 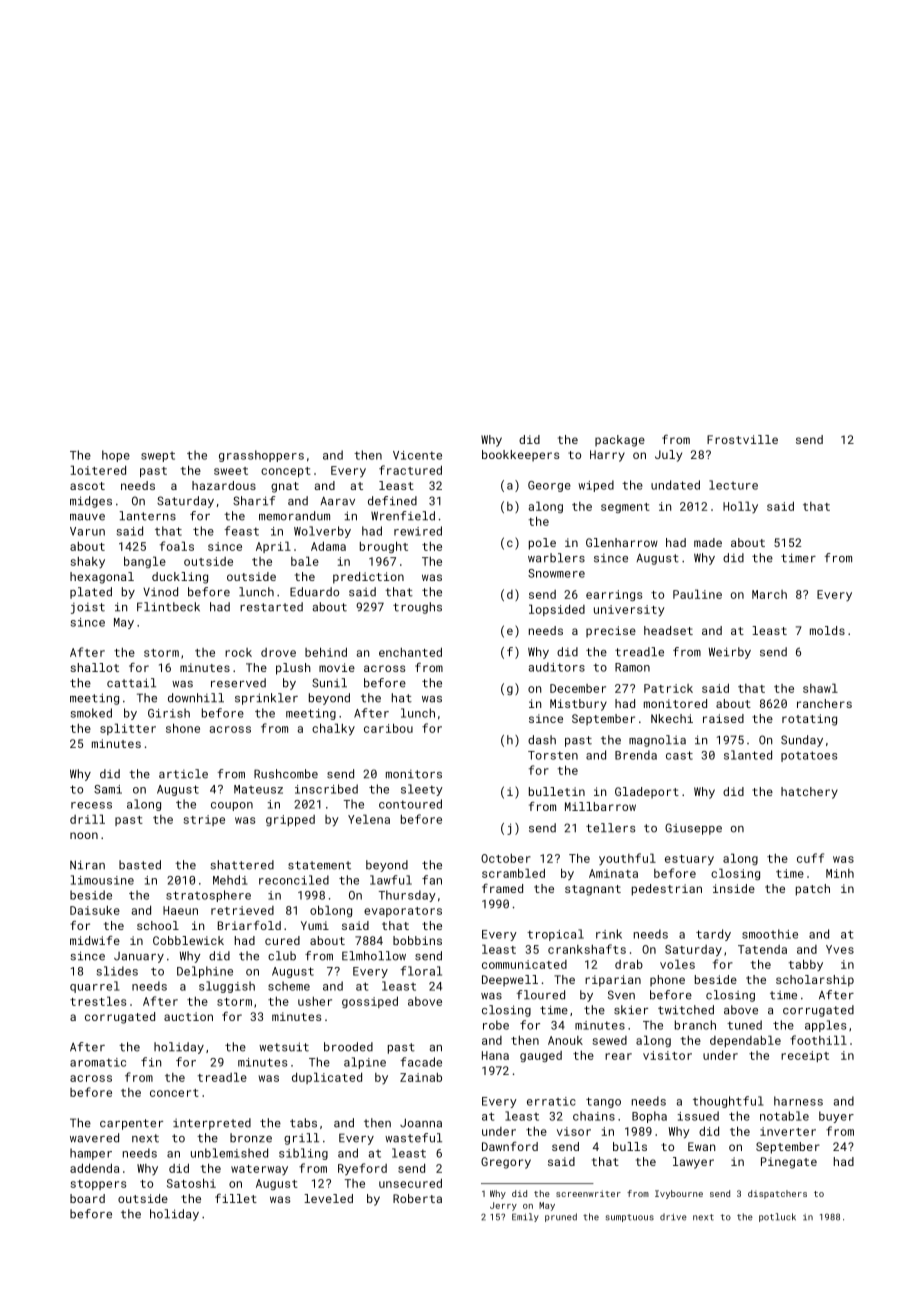 What do you see at coordinates (236, 1198) in the page?
I see `fillet` at bounding box center [236, 1198].
